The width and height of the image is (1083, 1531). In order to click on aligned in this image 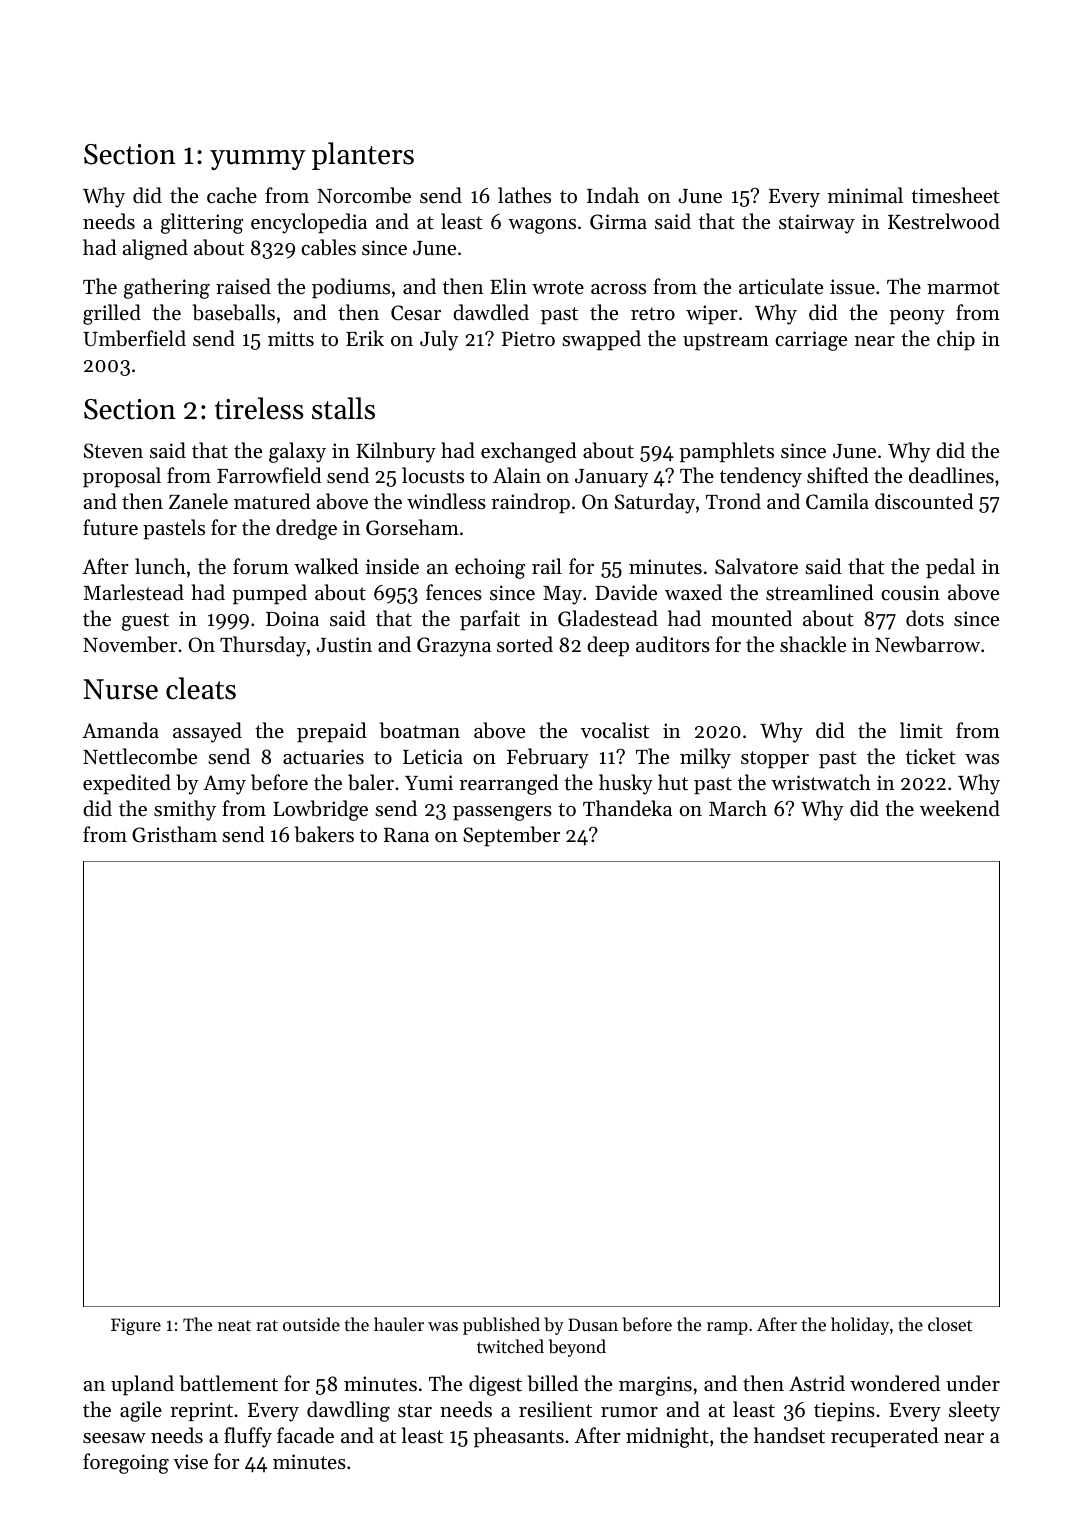, I will do `click(155, 249)`.
